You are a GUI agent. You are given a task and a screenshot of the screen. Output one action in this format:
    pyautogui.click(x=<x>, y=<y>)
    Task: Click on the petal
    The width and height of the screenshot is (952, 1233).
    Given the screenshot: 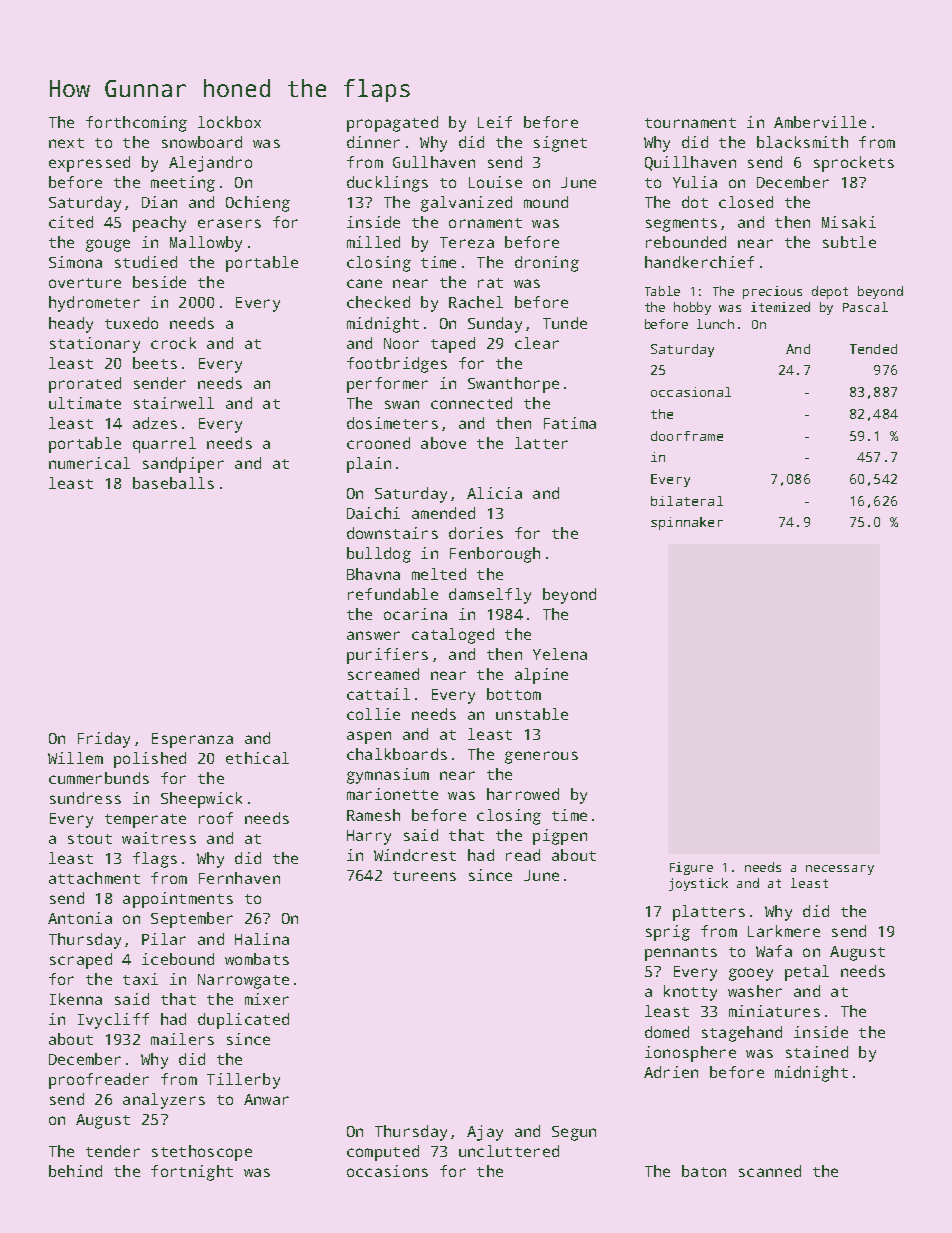 What is the action you would take?
    pyautogui.click(x=807, y=973)
